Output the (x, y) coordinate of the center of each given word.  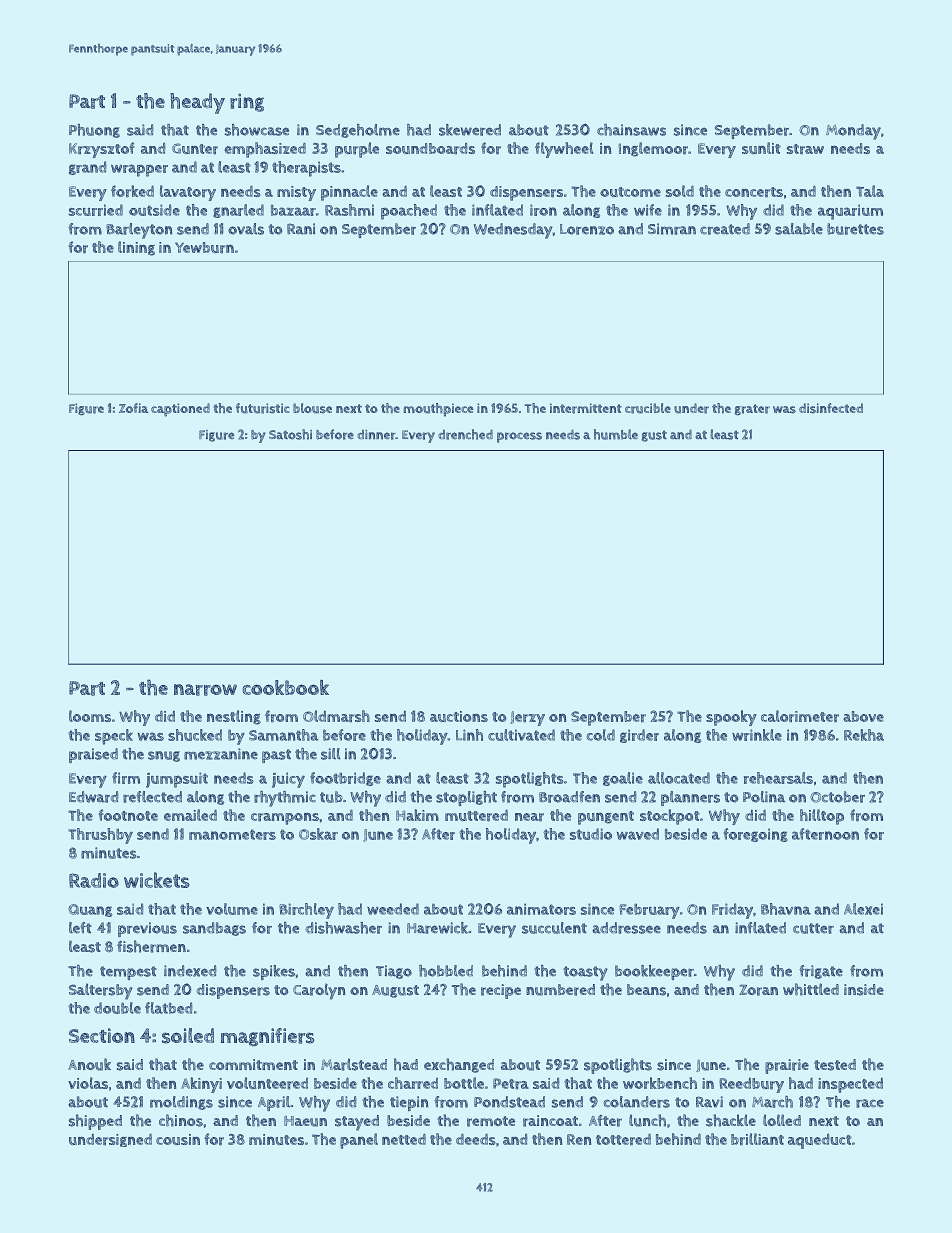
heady (197, 103)
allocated (679, 778)
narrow (205, 690)
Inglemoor (653, 149)
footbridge (345, 779)
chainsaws (631, 130)
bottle (464, 1083)
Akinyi (201, 1085)
